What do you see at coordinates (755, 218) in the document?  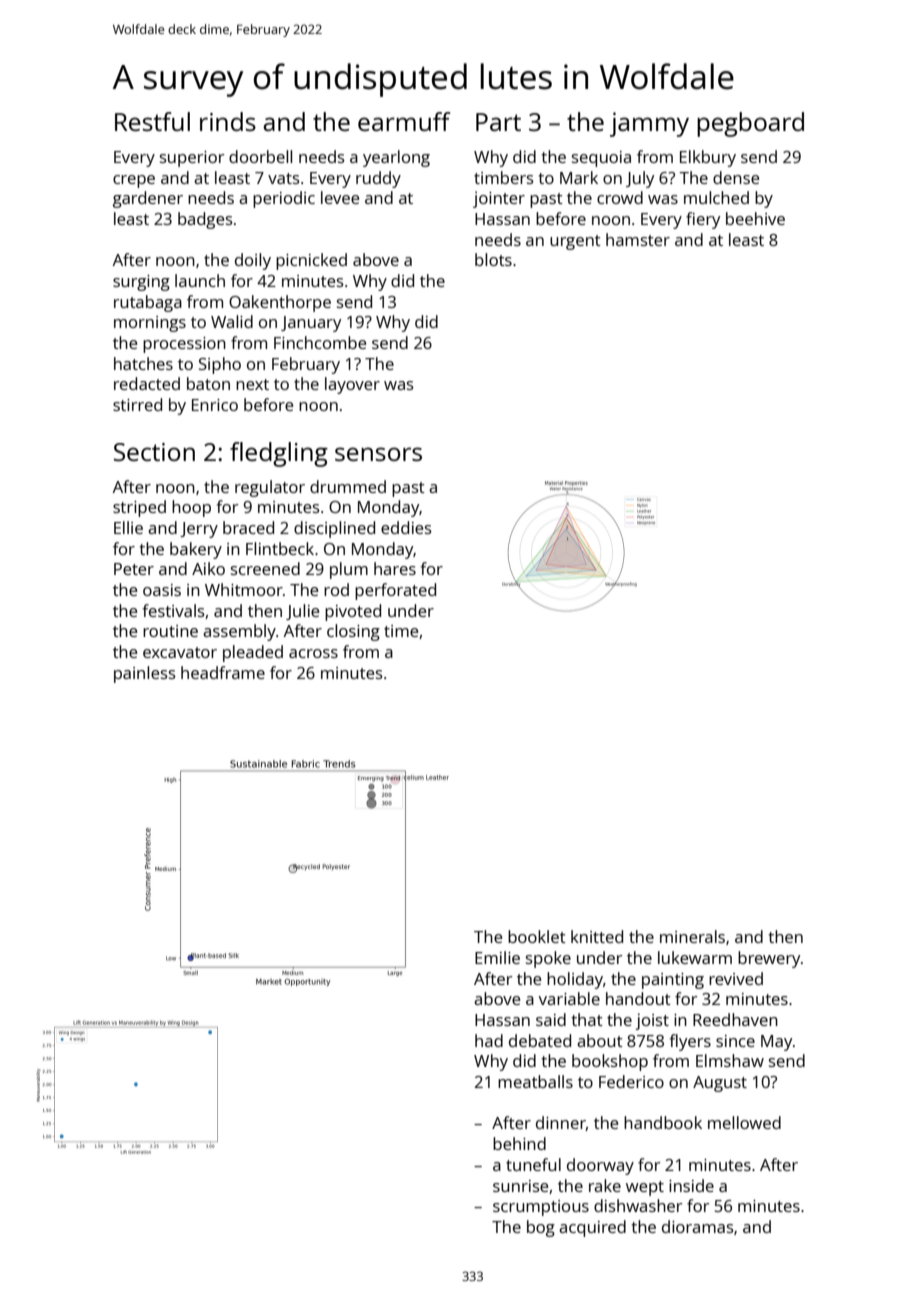 I see `beehive` at bounding box center [755, 218].
